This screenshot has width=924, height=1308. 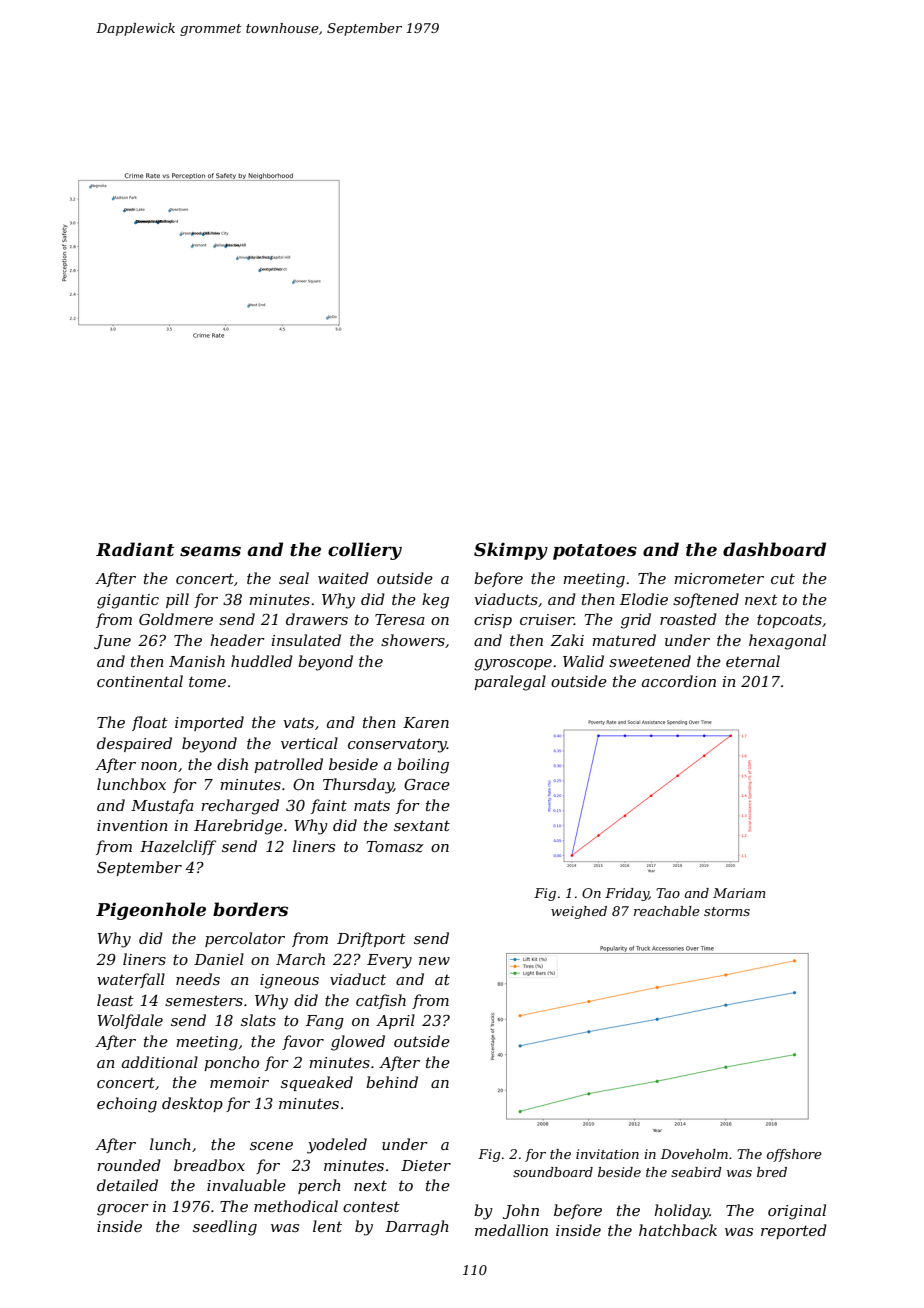 What do you see at coordinates (317, 1083) in the screenshot?
I see `squeaked` at bounding box center [317, 1083].
